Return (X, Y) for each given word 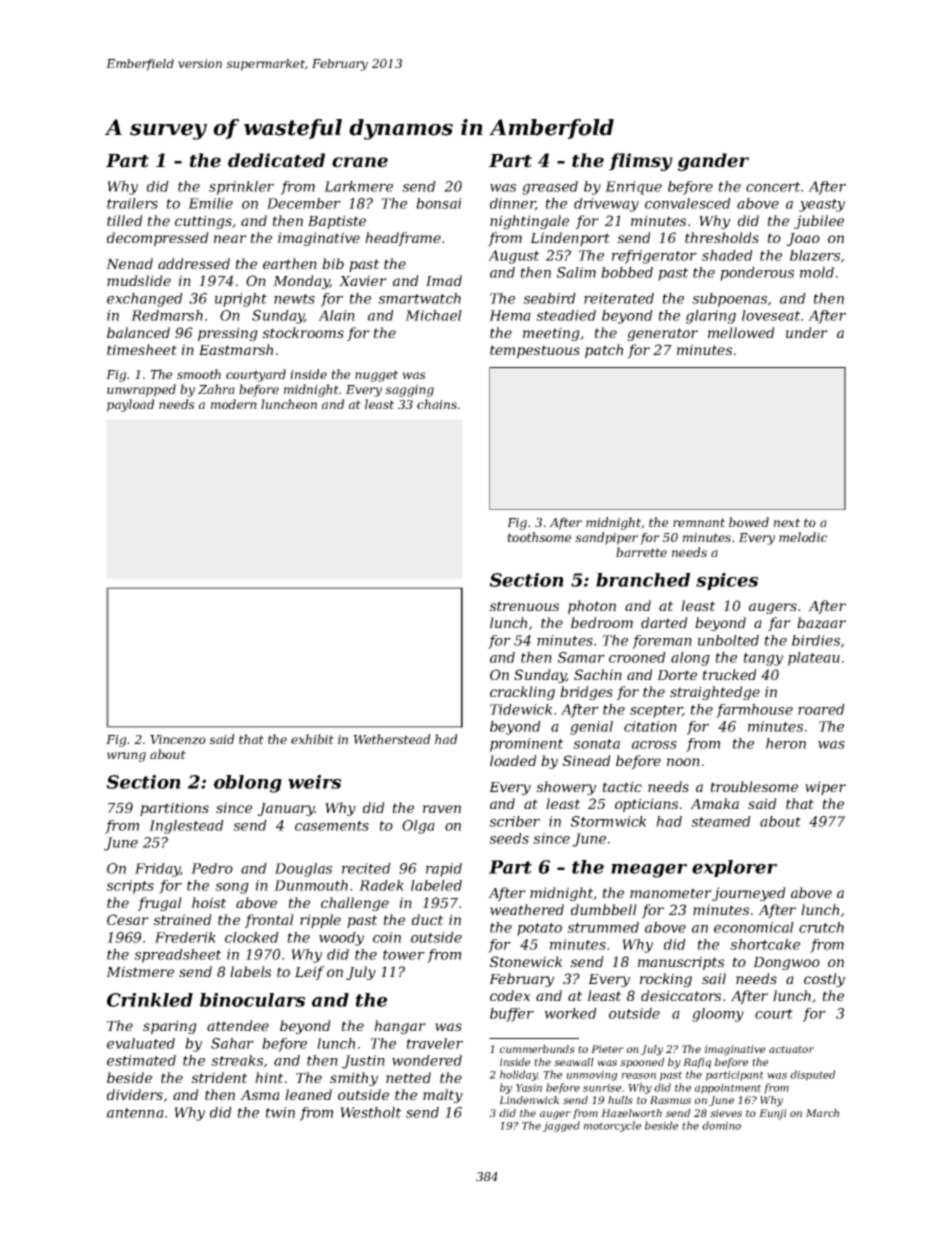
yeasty (822, 205)
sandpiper (606, 538)
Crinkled (150, 1000)
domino (721, 1125)
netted (408, 1077)
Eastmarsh (236, 349)
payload (131, 405)
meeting (551, 334)
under (807, 332)
